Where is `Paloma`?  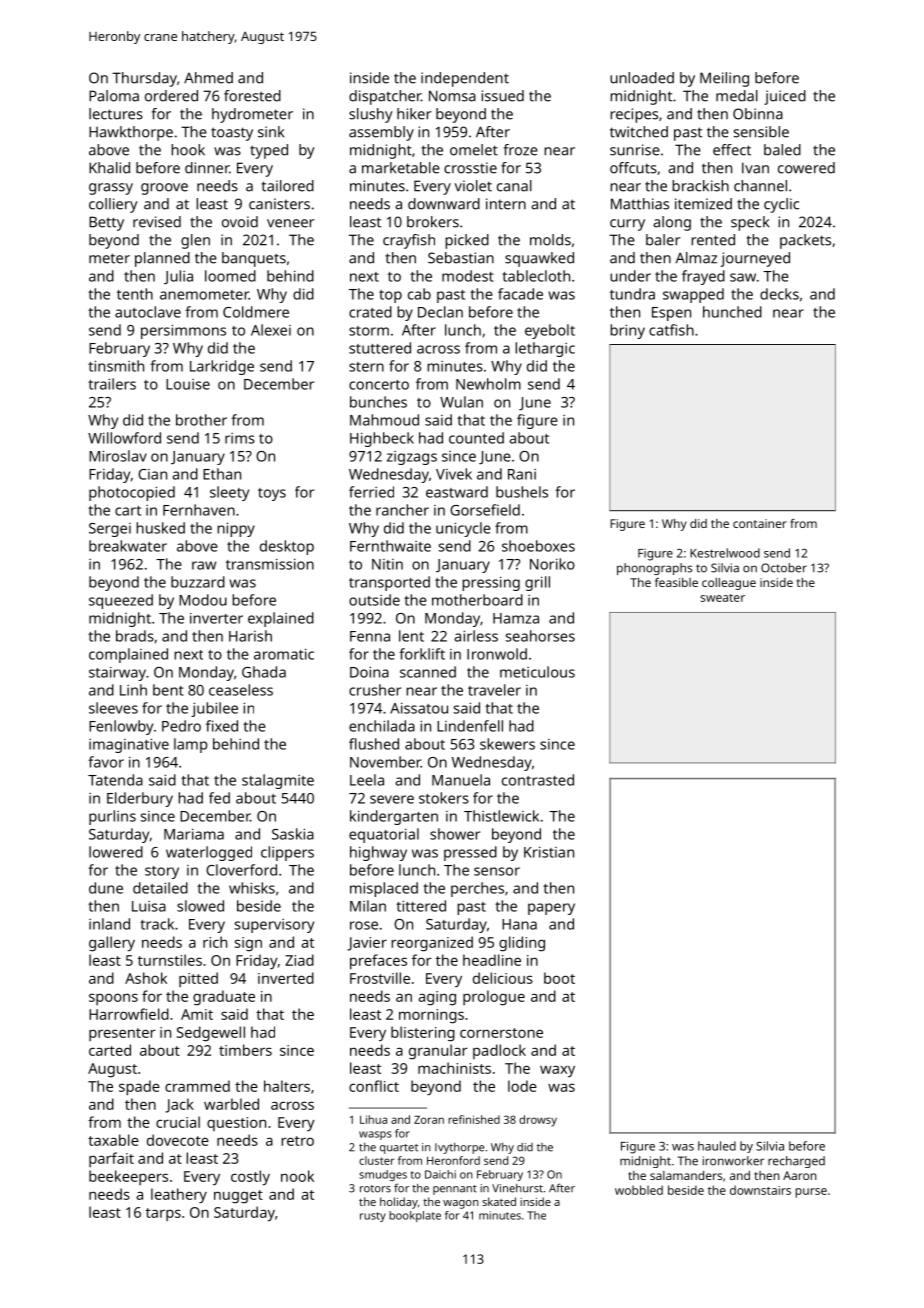
Paloma is located at coordinates (114, 96).
